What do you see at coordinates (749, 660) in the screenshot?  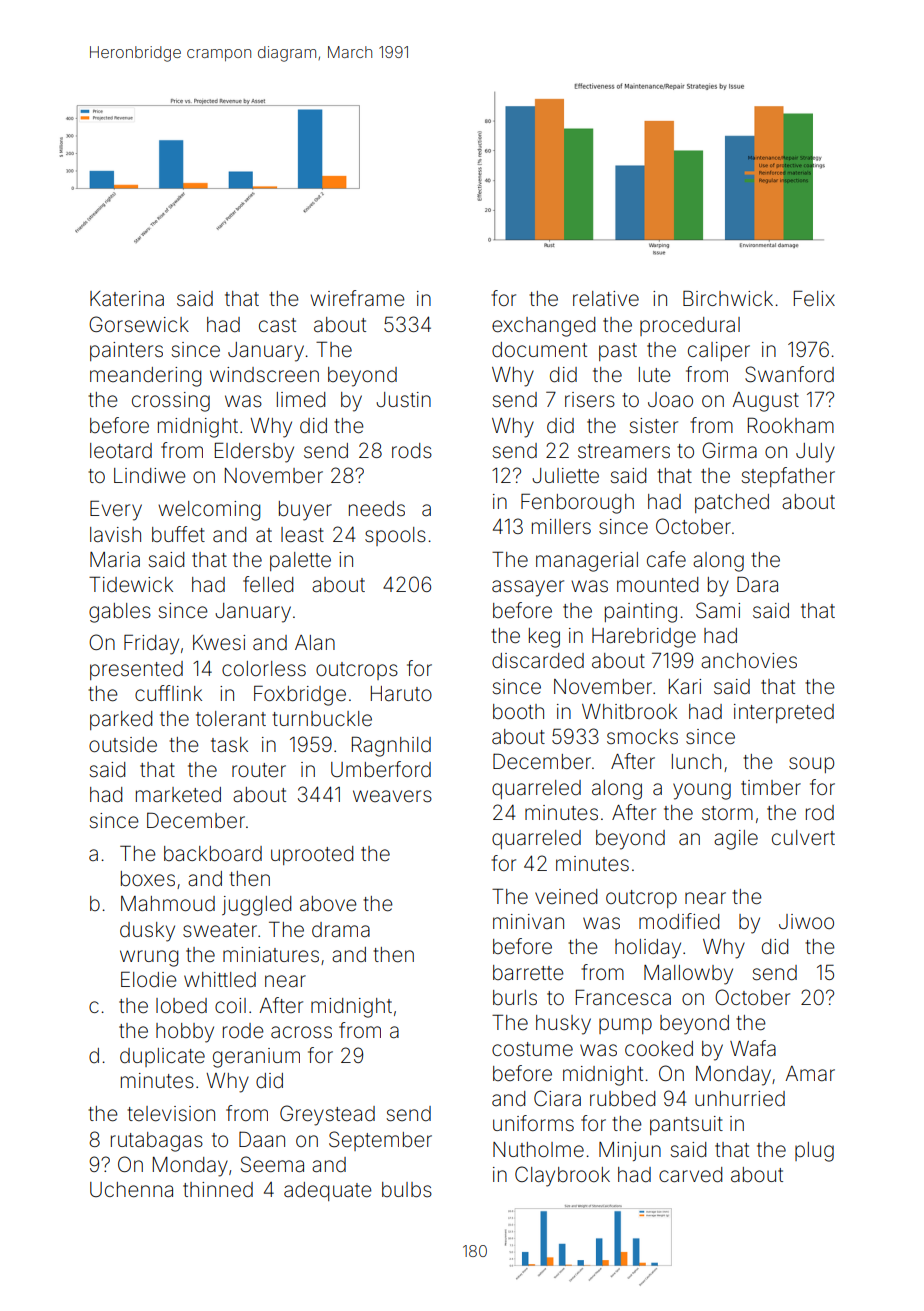 I see `anchovies` at bounding box center [749, 660].
